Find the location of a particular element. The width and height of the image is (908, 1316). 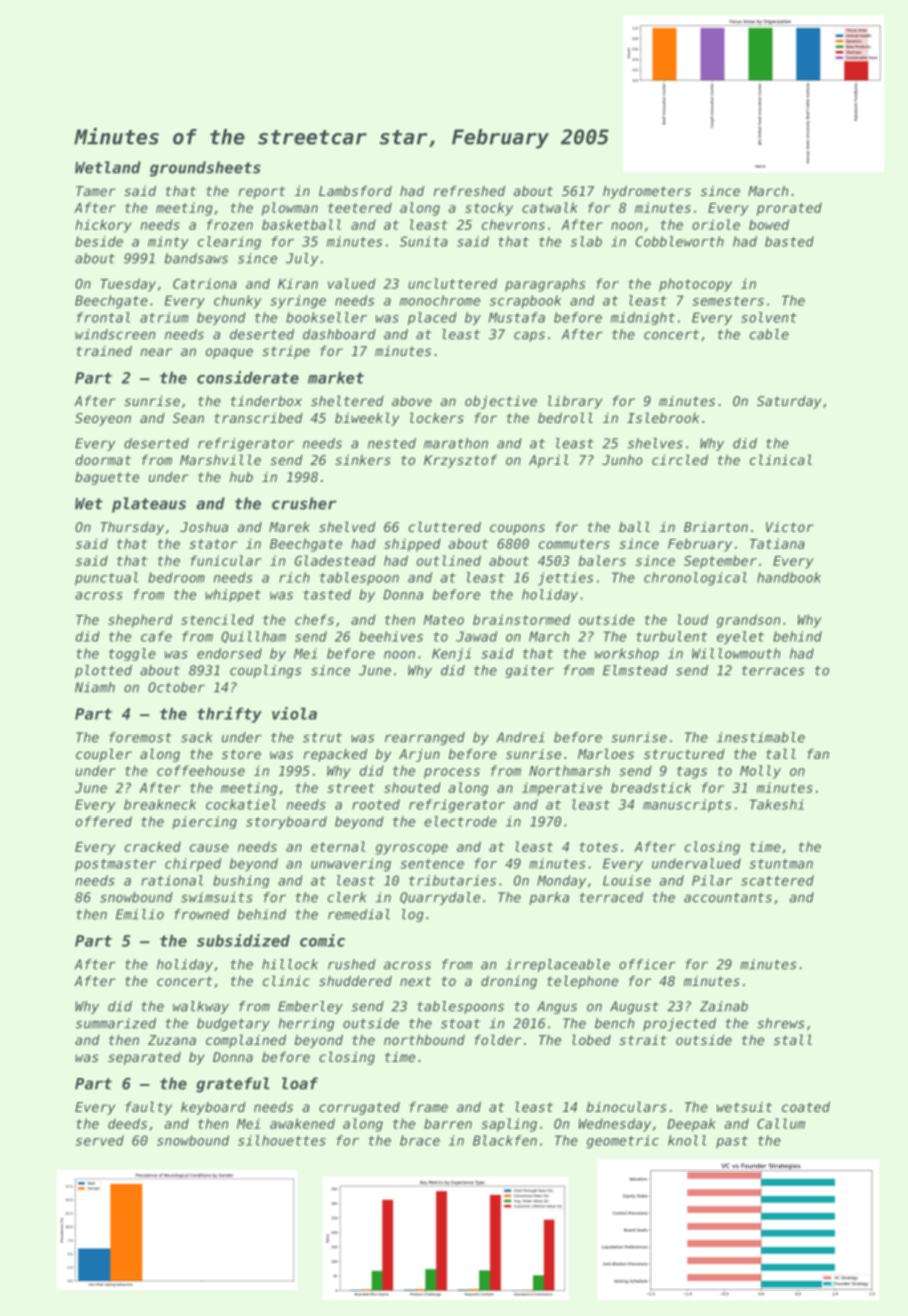

imperative is located at coordinates (562, 789).
